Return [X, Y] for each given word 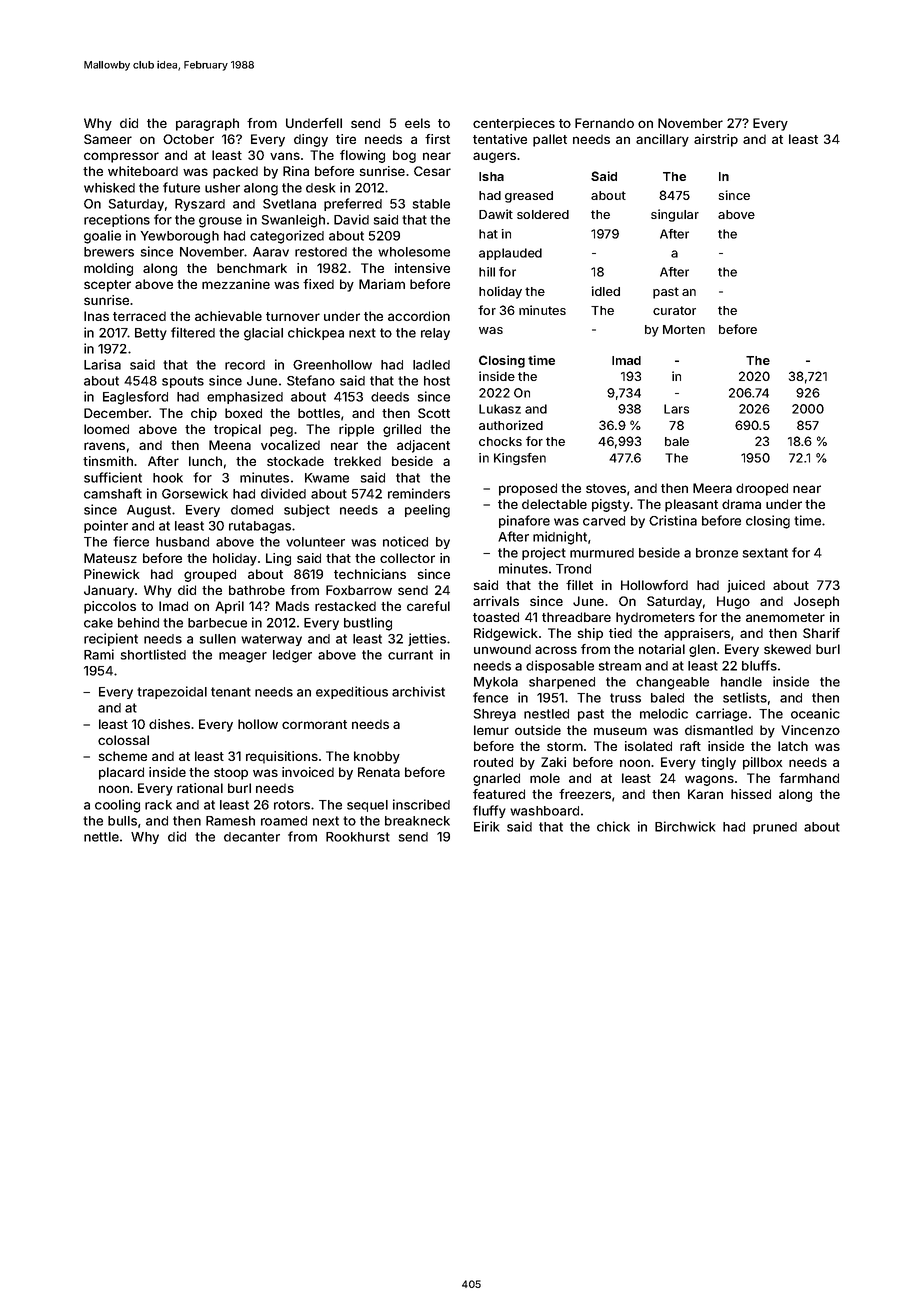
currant [410, 655]
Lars [676, 409]
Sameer [108, 139]
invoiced [308, 772]
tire [346, 139]
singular [675, 215]
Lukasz [500, 409]
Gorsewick [195, 493]
